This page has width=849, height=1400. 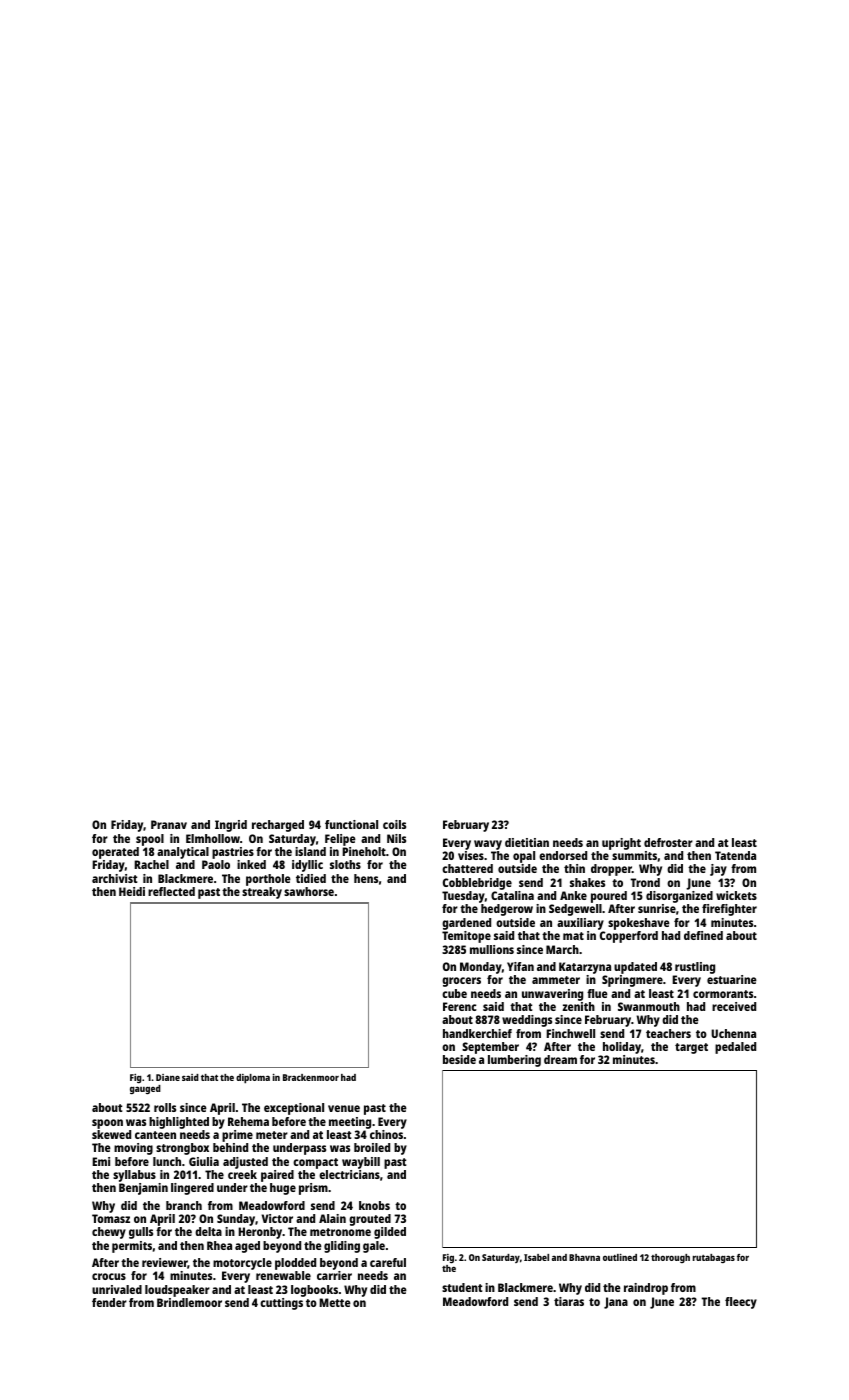 I want to click on diploma, so click(x=253, y=1079).
